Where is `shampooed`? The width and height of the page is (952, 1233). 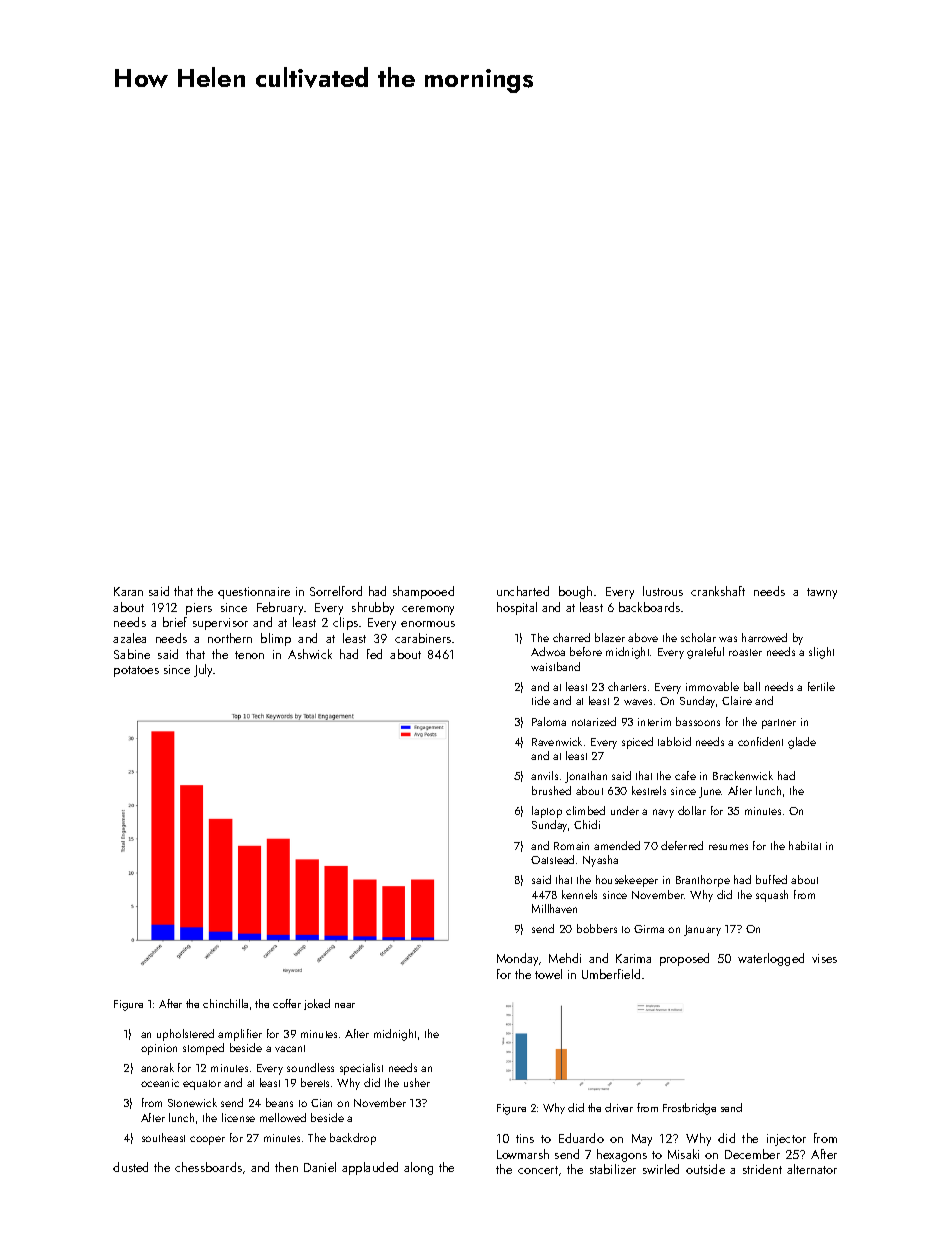 shampooed is located at coordinates (423, 592).
